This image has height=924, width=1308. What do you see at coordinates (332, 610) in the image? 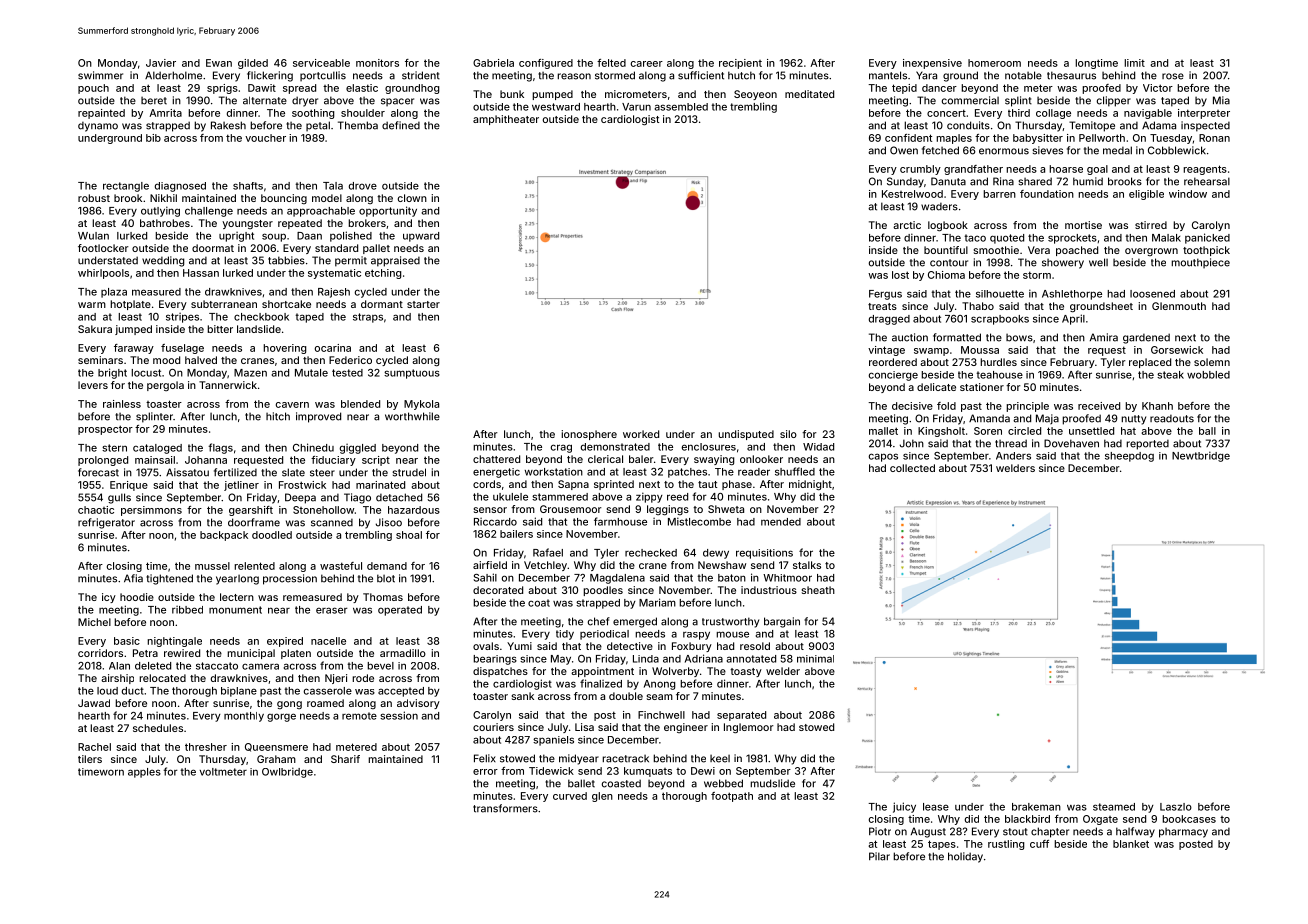
I see `eraser` at bounding box center [332, 610].
